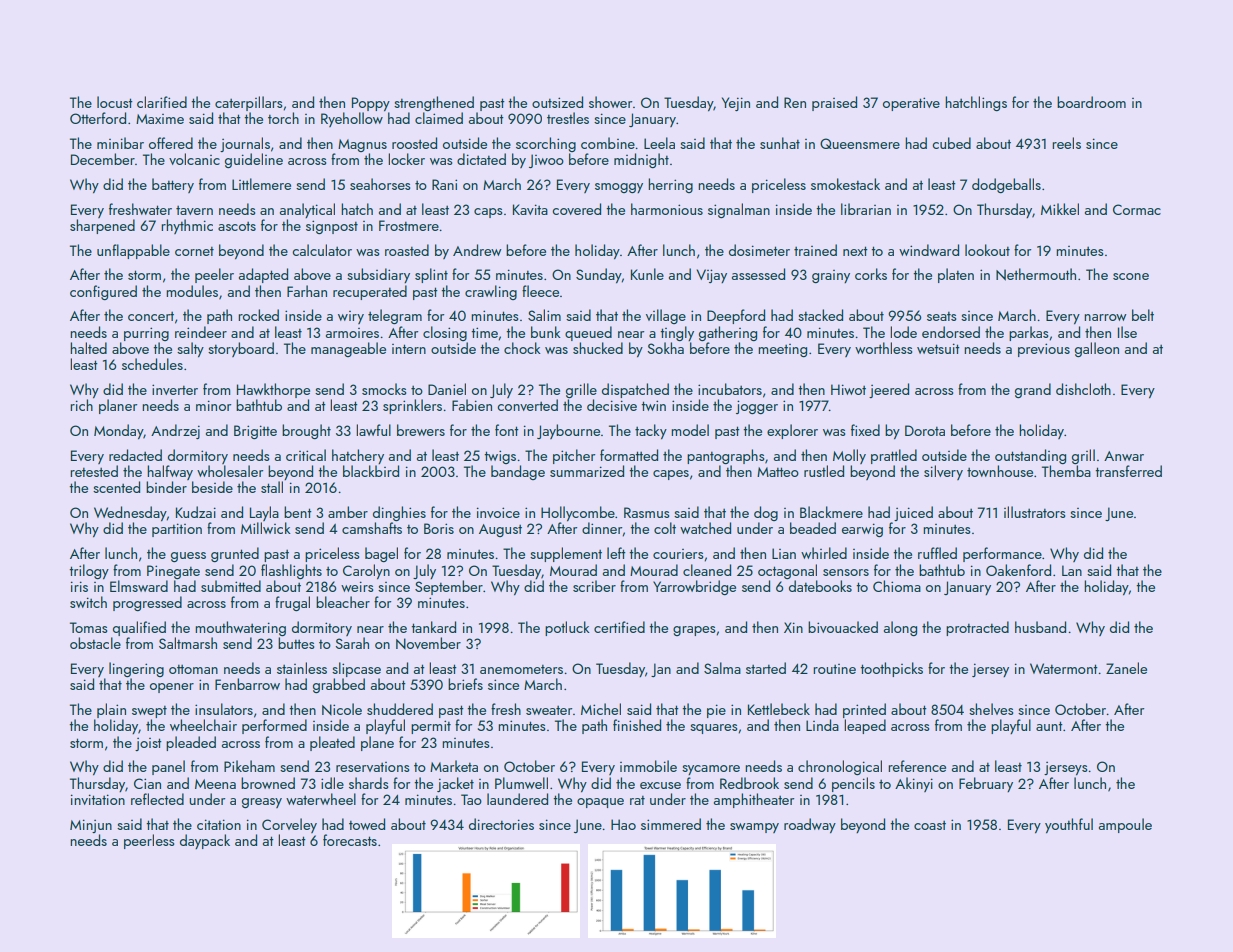  Describe the element at coordinates (834, 103) in the image. I see `praised` at that location.
